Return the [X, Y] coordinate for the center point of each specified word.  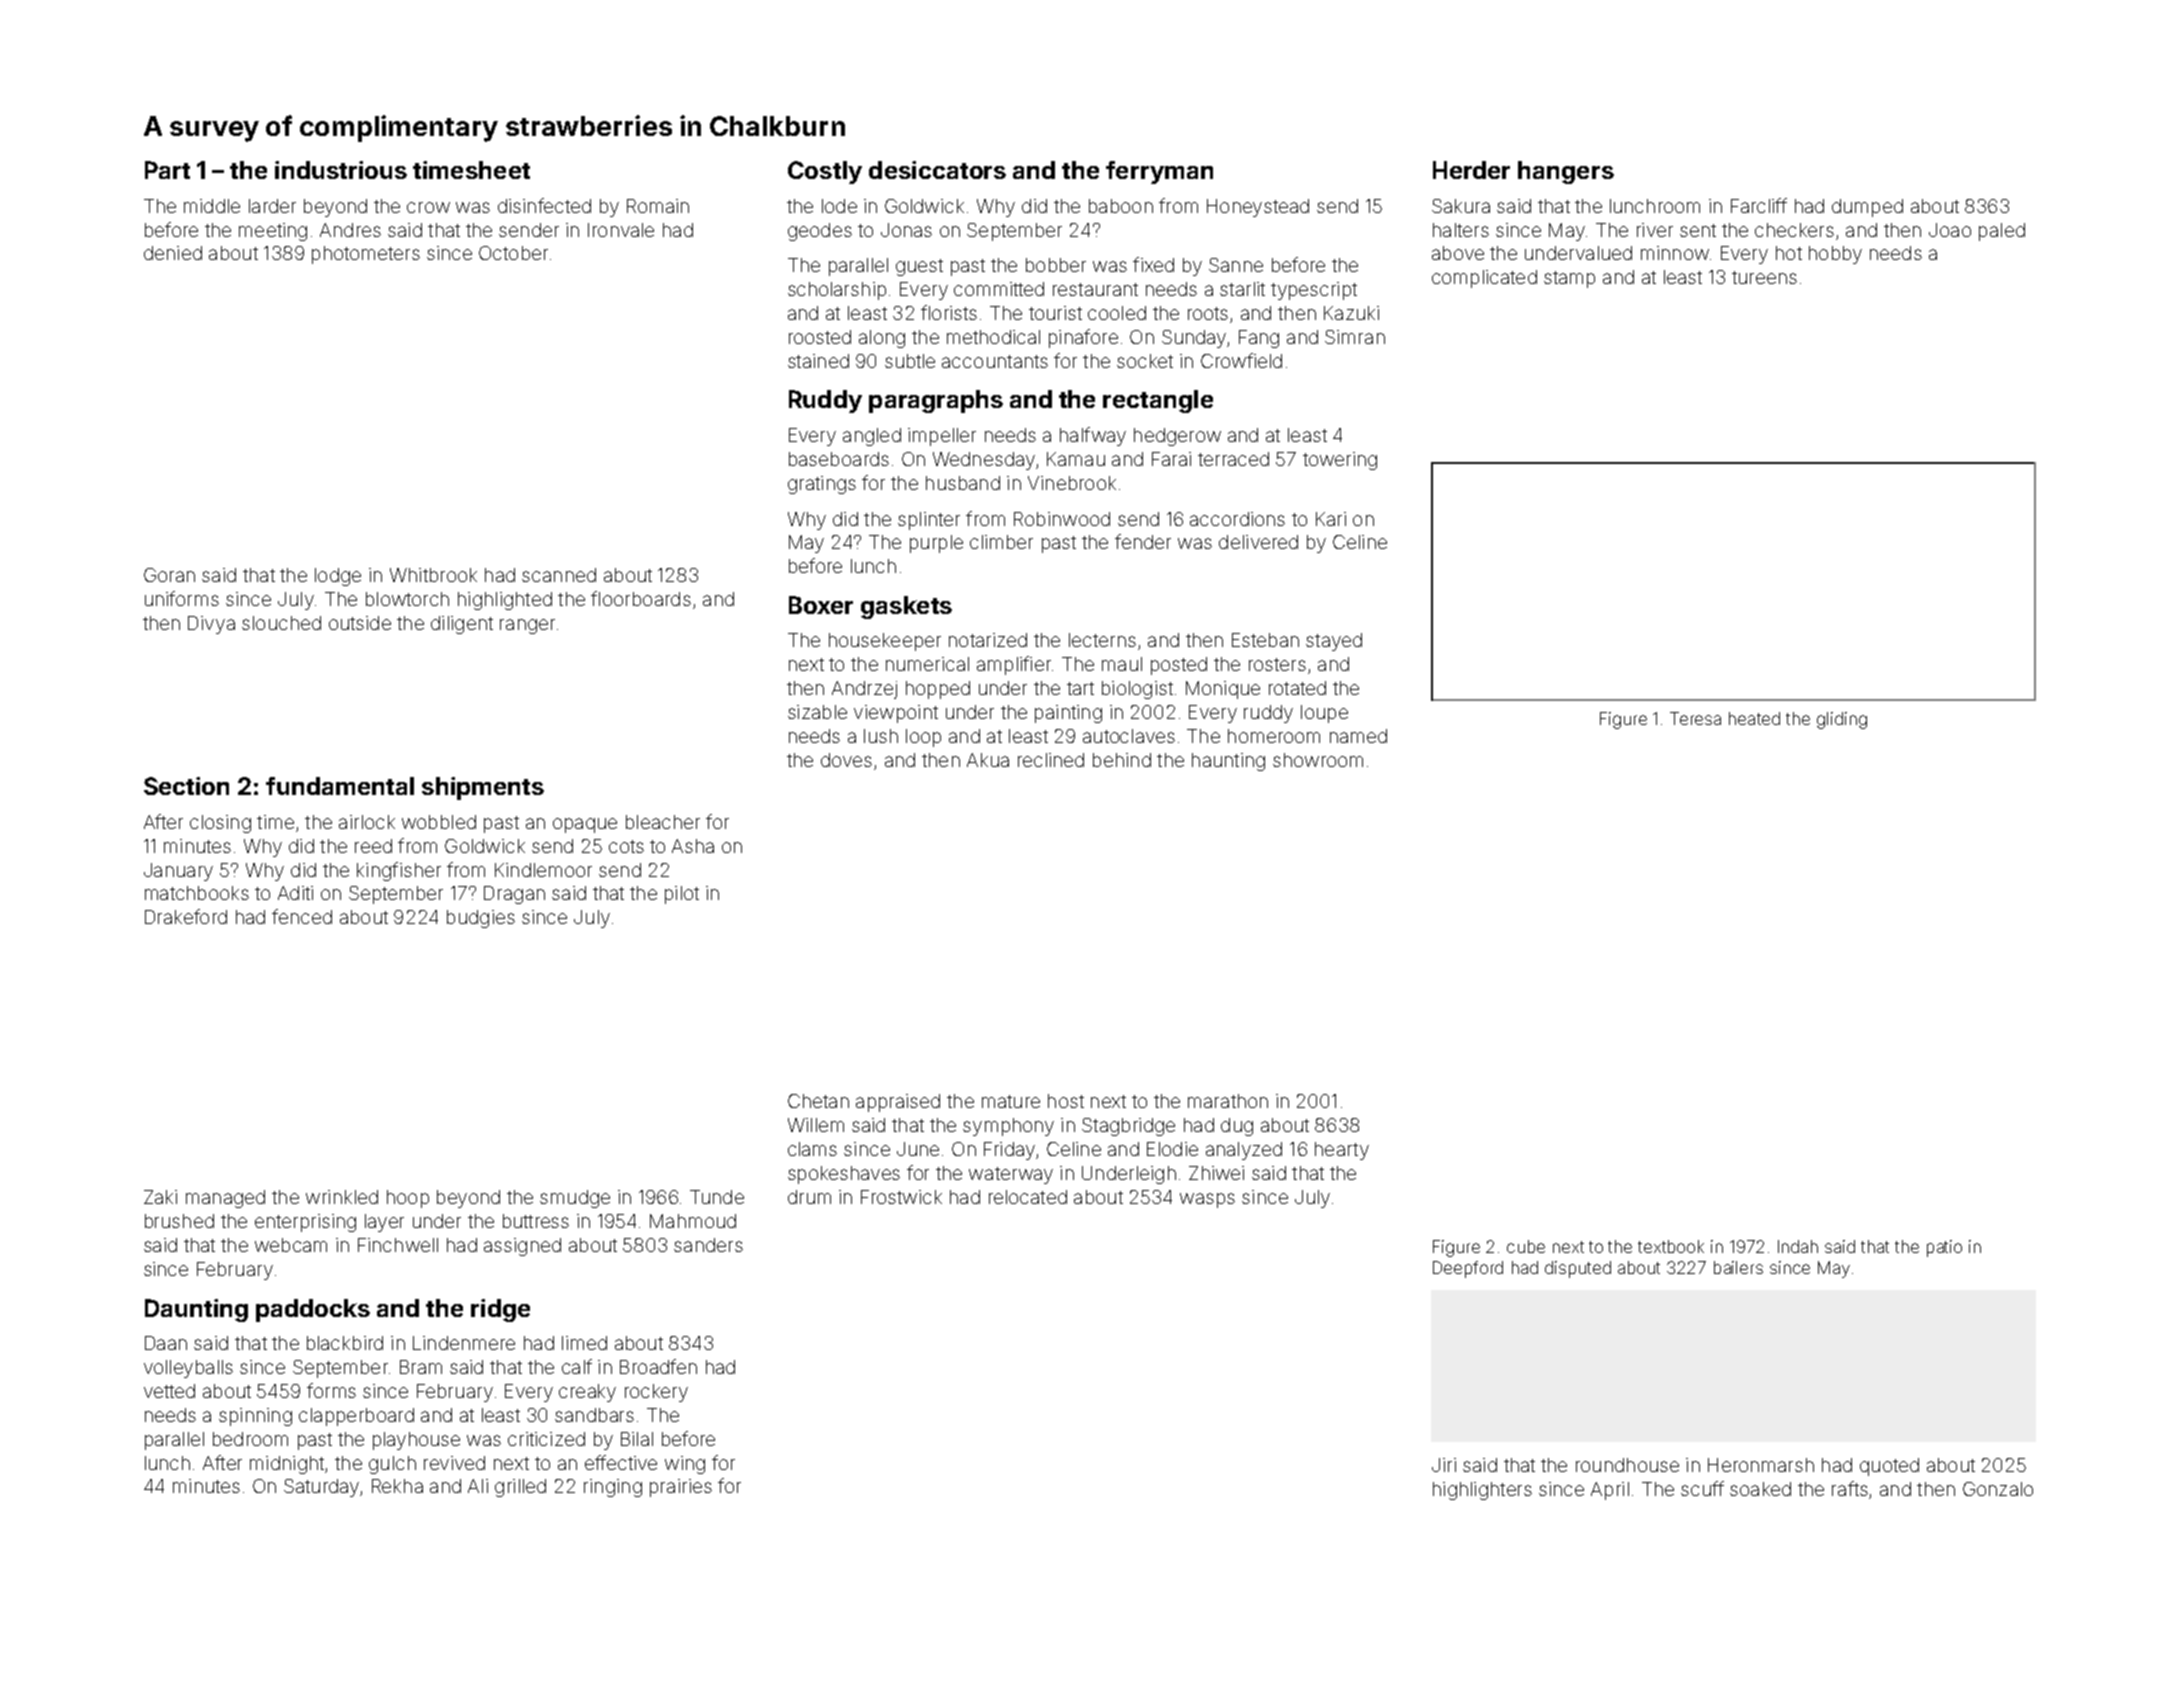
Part [167, 170]
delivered [1258, 542]
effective [621, 1462]
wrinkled [342, 1197]
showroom [1318, 760]
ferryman [1159, 172]
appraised [898, 1103]
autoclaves [1129, 736]
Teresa [1695, 718]
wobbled [439, 822]
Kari [1331, 519]
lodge [338, 577]
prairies [681, 1488]
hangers [1566, 172]
